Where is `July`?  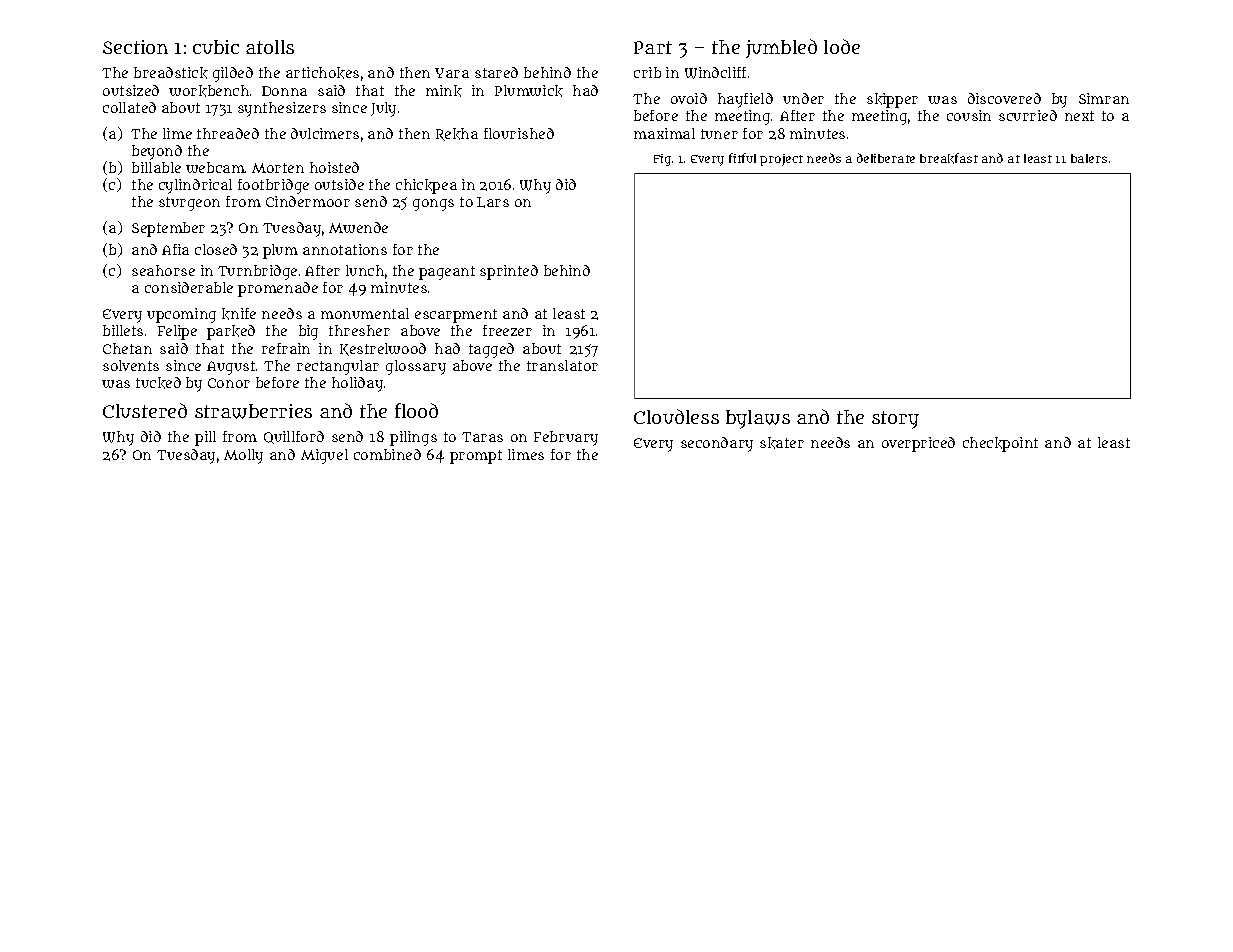
July is located at coordinates (383, 109).
